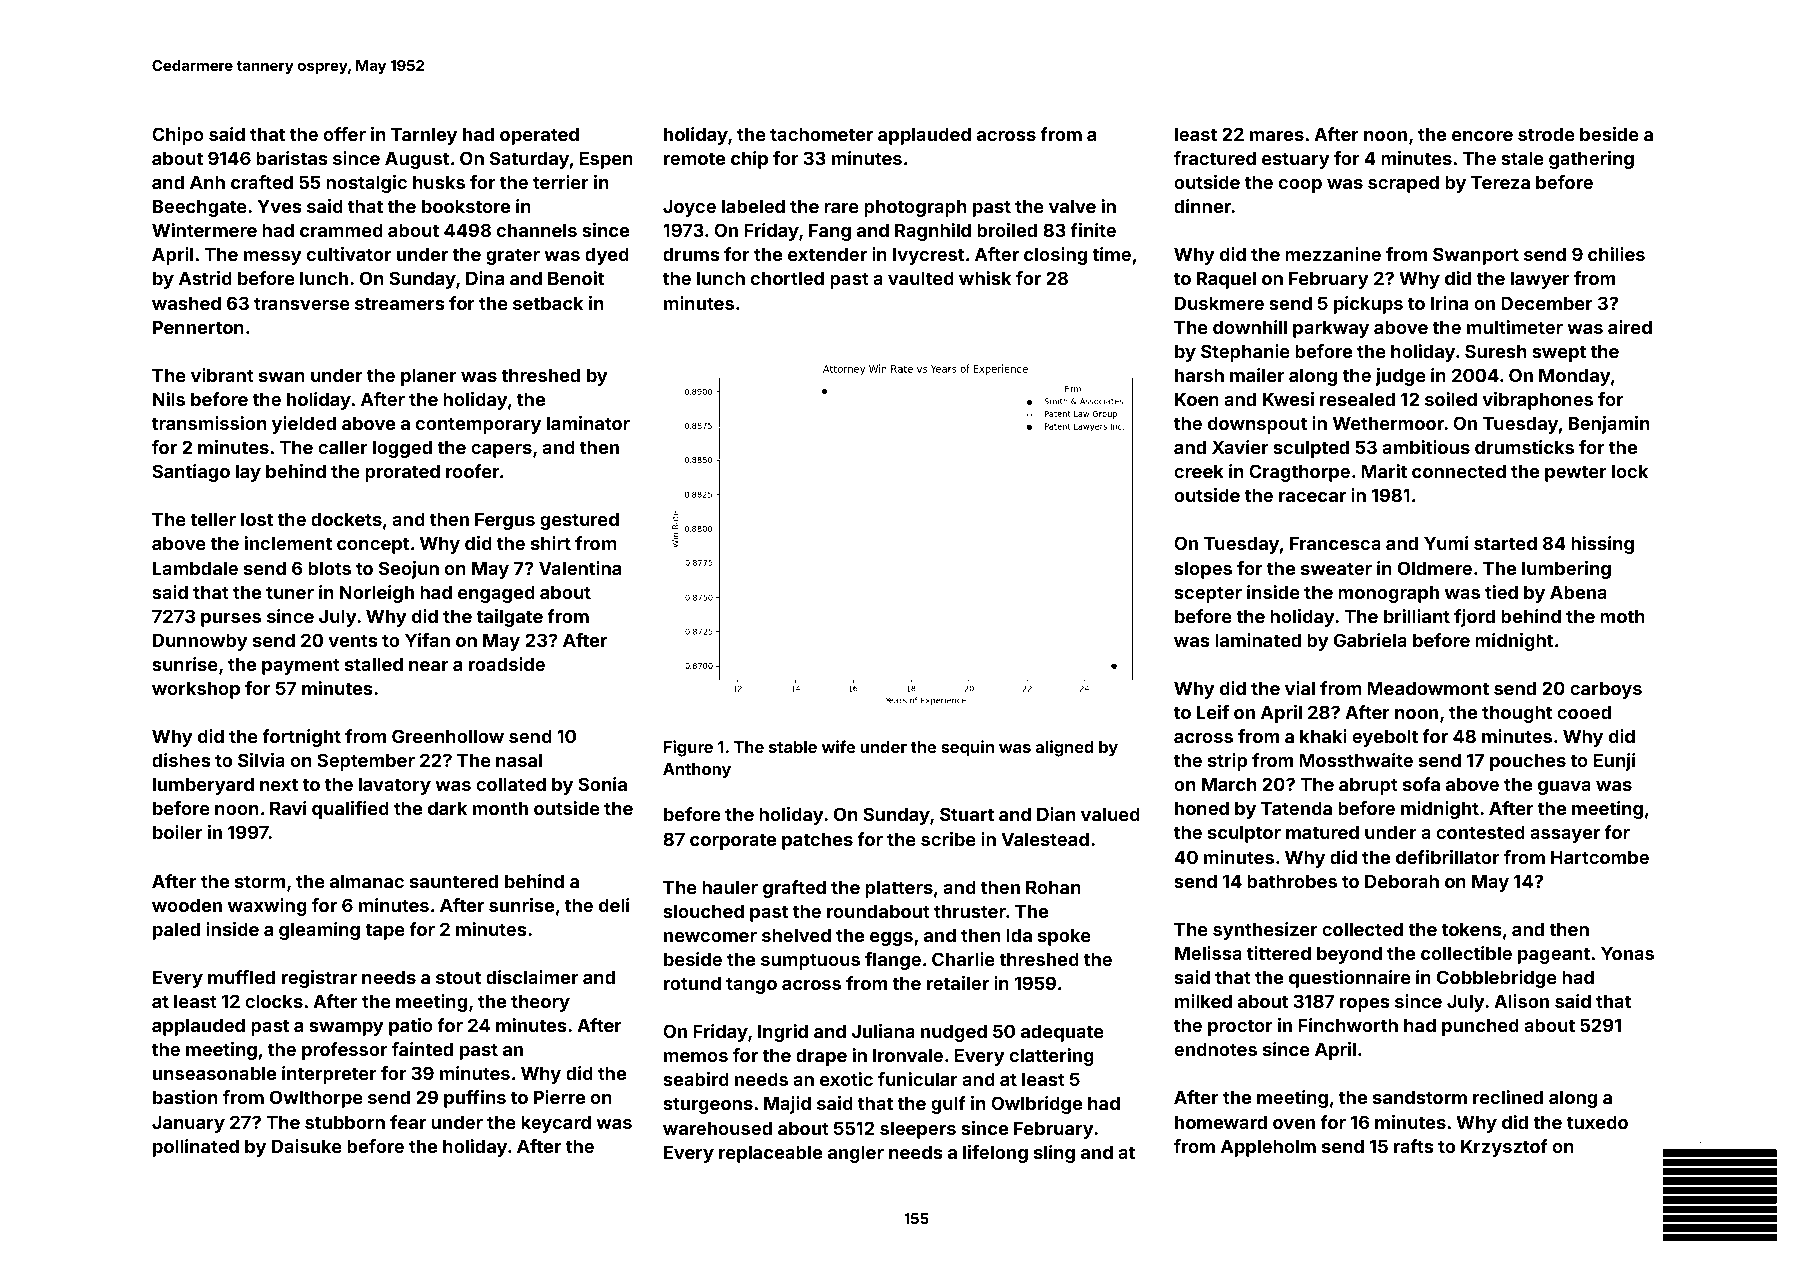 Image resolution: width=1808 pixels, height=1278 pixels. I want to click on coop, so click(1300, 186).
